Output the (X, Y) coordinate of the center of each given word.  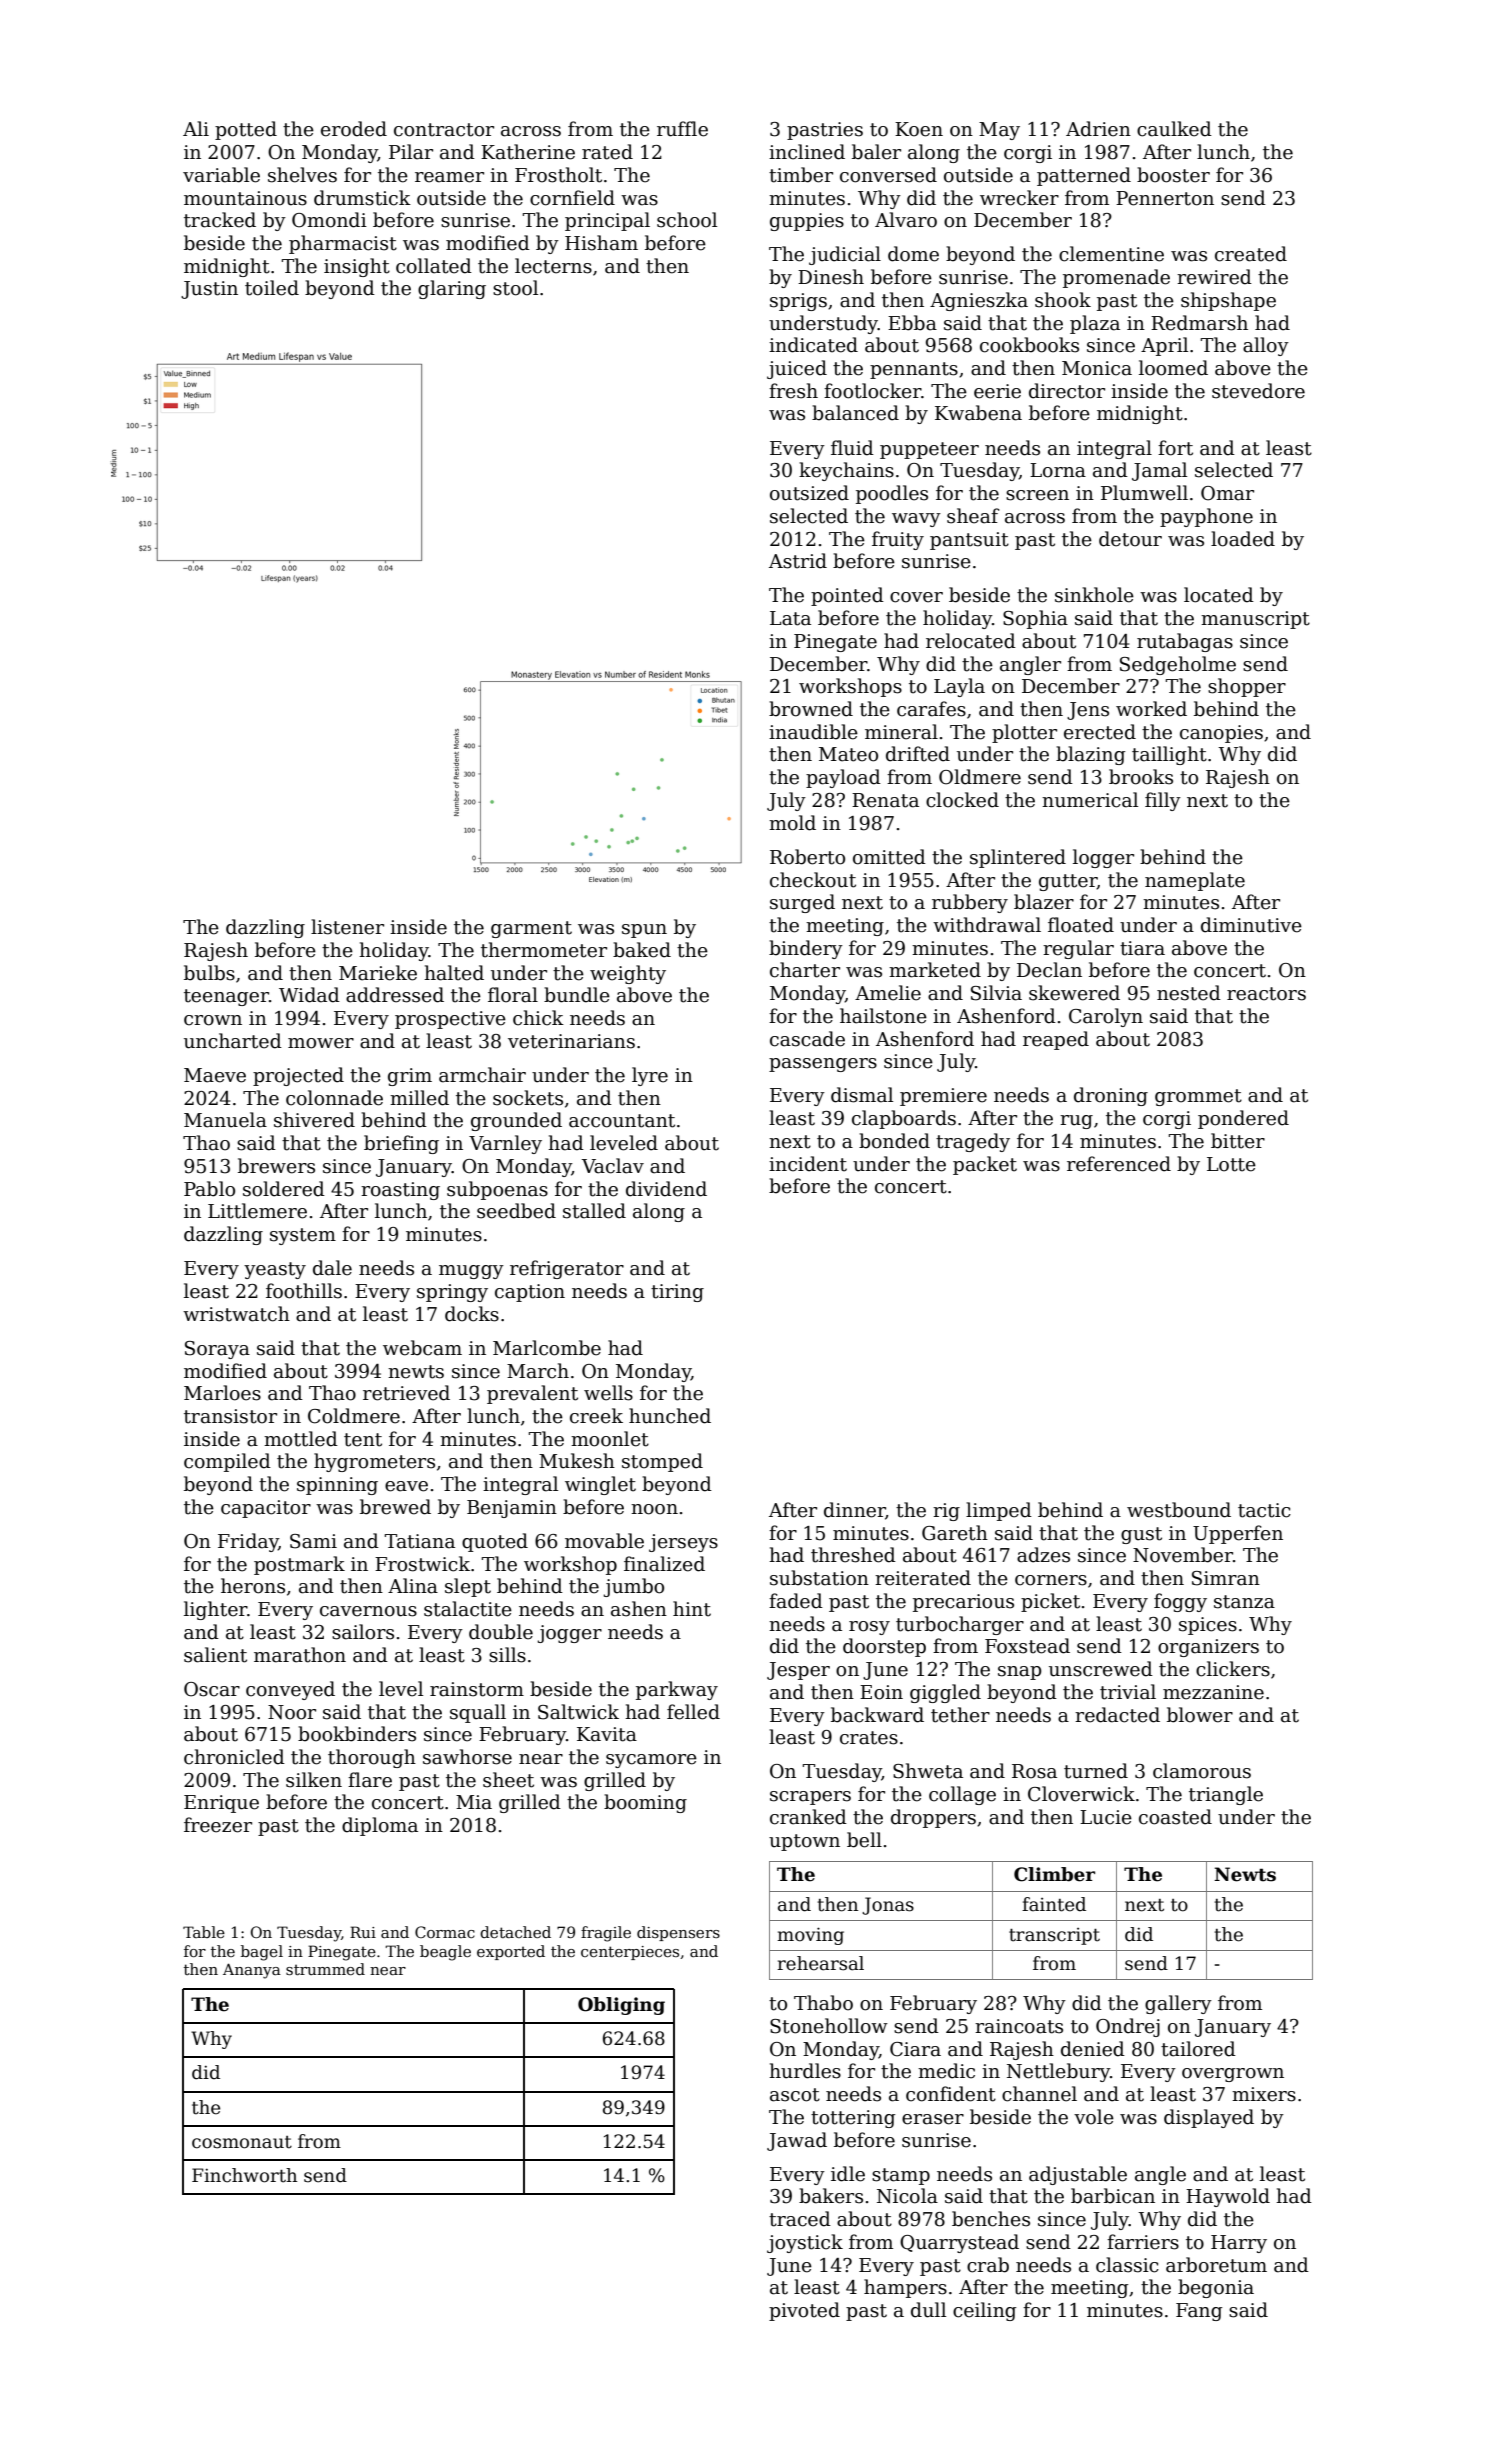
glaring (452, 289)
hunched (670, 1416)
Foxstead (1027, 1646)
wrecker (1019, 198)
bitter (1238, 1141)
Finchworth (245, 2175)
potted (246, 130)
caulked (1174, 129)
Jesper (798, 1671)
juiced (797, 369)
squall (478, 1713)
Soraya (217, 1350)
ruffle (682, 129)
